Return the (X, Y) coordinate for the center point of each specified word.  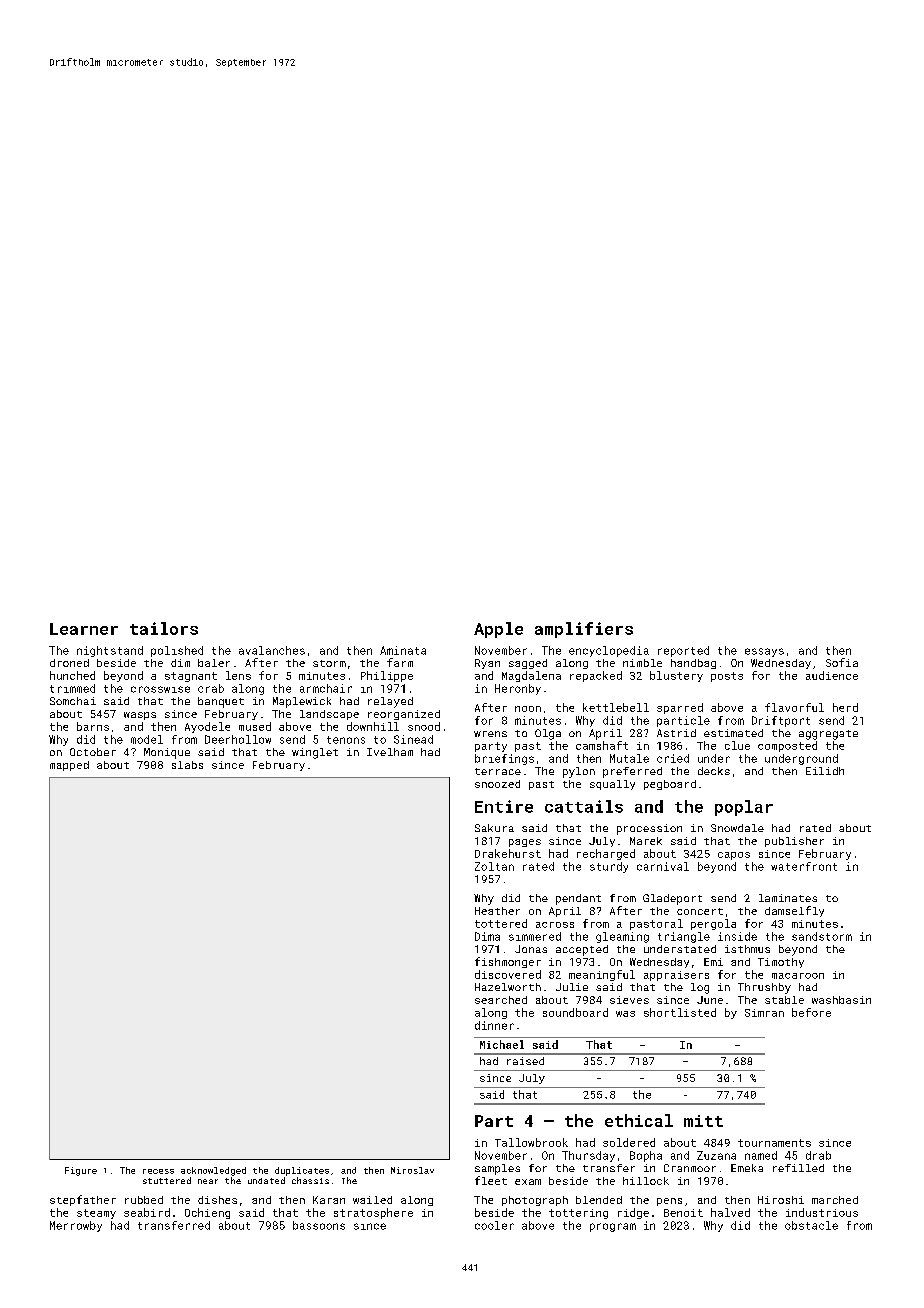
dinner (494, 1025)
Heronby (518, 689)
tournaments (774, 1143)
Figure (81, 1171)
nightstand (110, 651)
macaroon (798, 976)
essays (764, 652)
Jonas (531, 949)
